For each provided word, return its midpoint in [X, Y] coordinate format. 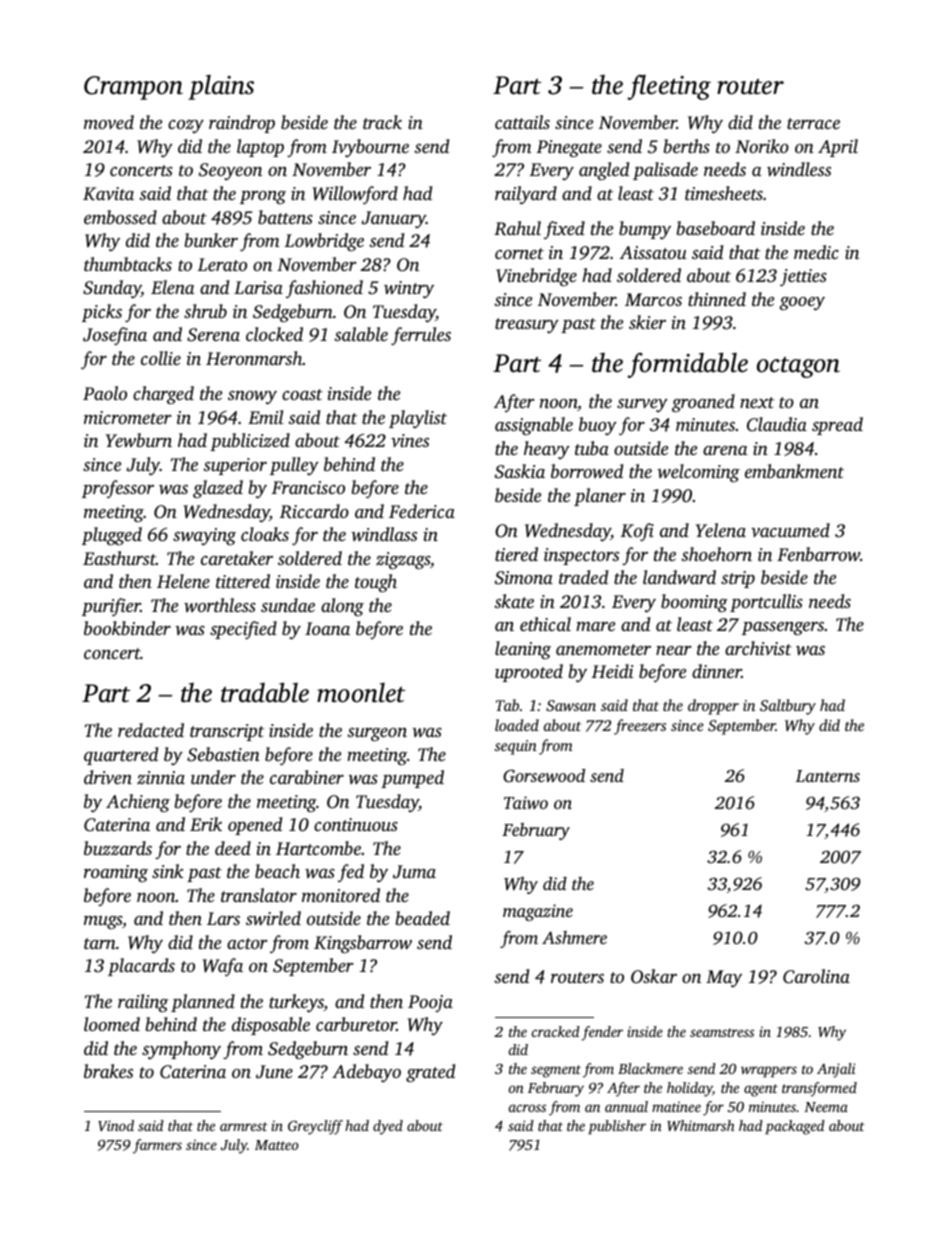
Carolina [816, 976]
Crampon [133, 88]
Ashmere [574, 937]
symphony [181, 1050]
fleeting [669, 87]
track [382, 122]
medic [816, 252]
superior [235, 466]
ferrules [421, 336]
